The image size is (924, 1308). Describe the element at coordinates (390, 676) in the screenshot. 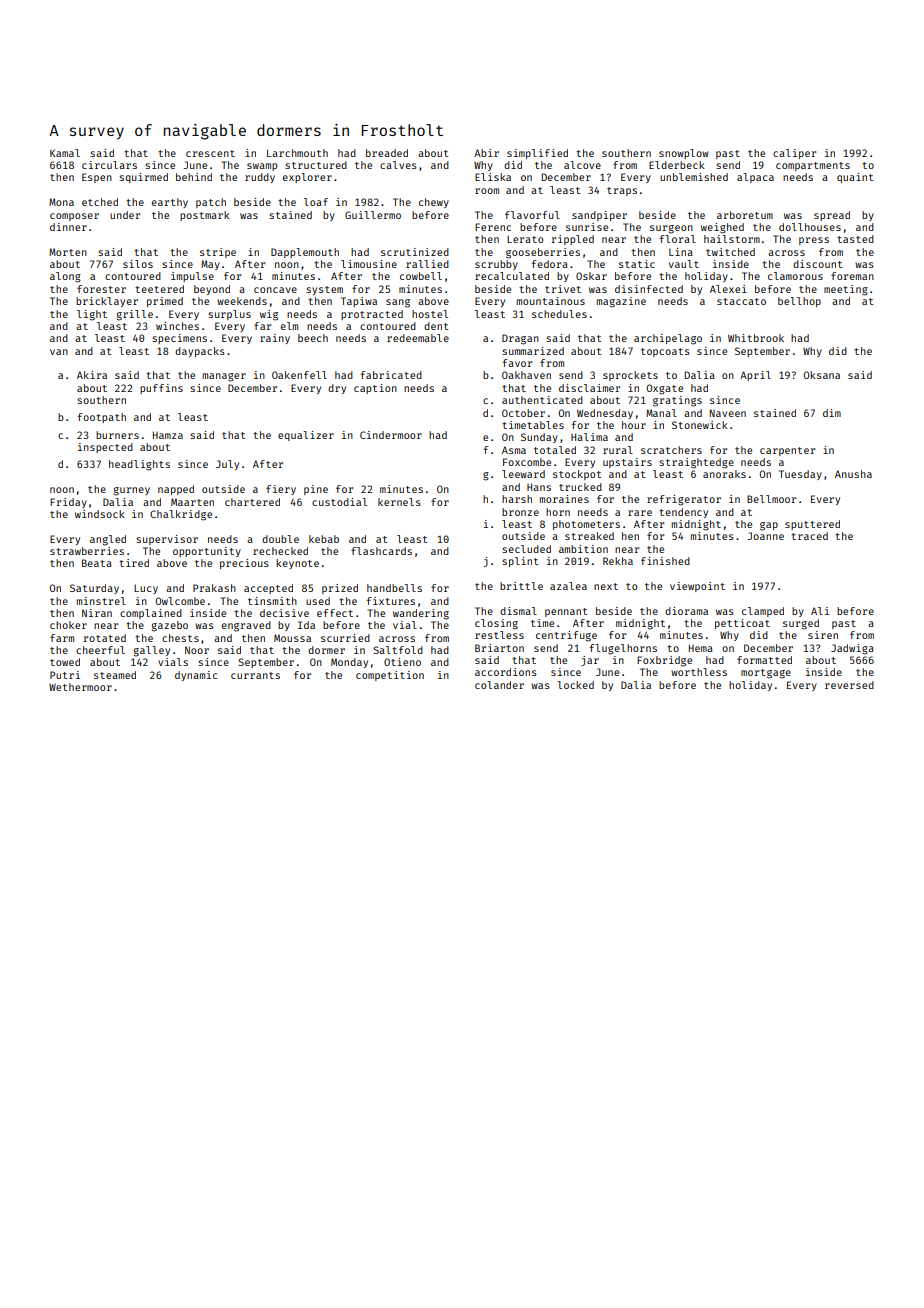

I see `competition` at that location.
